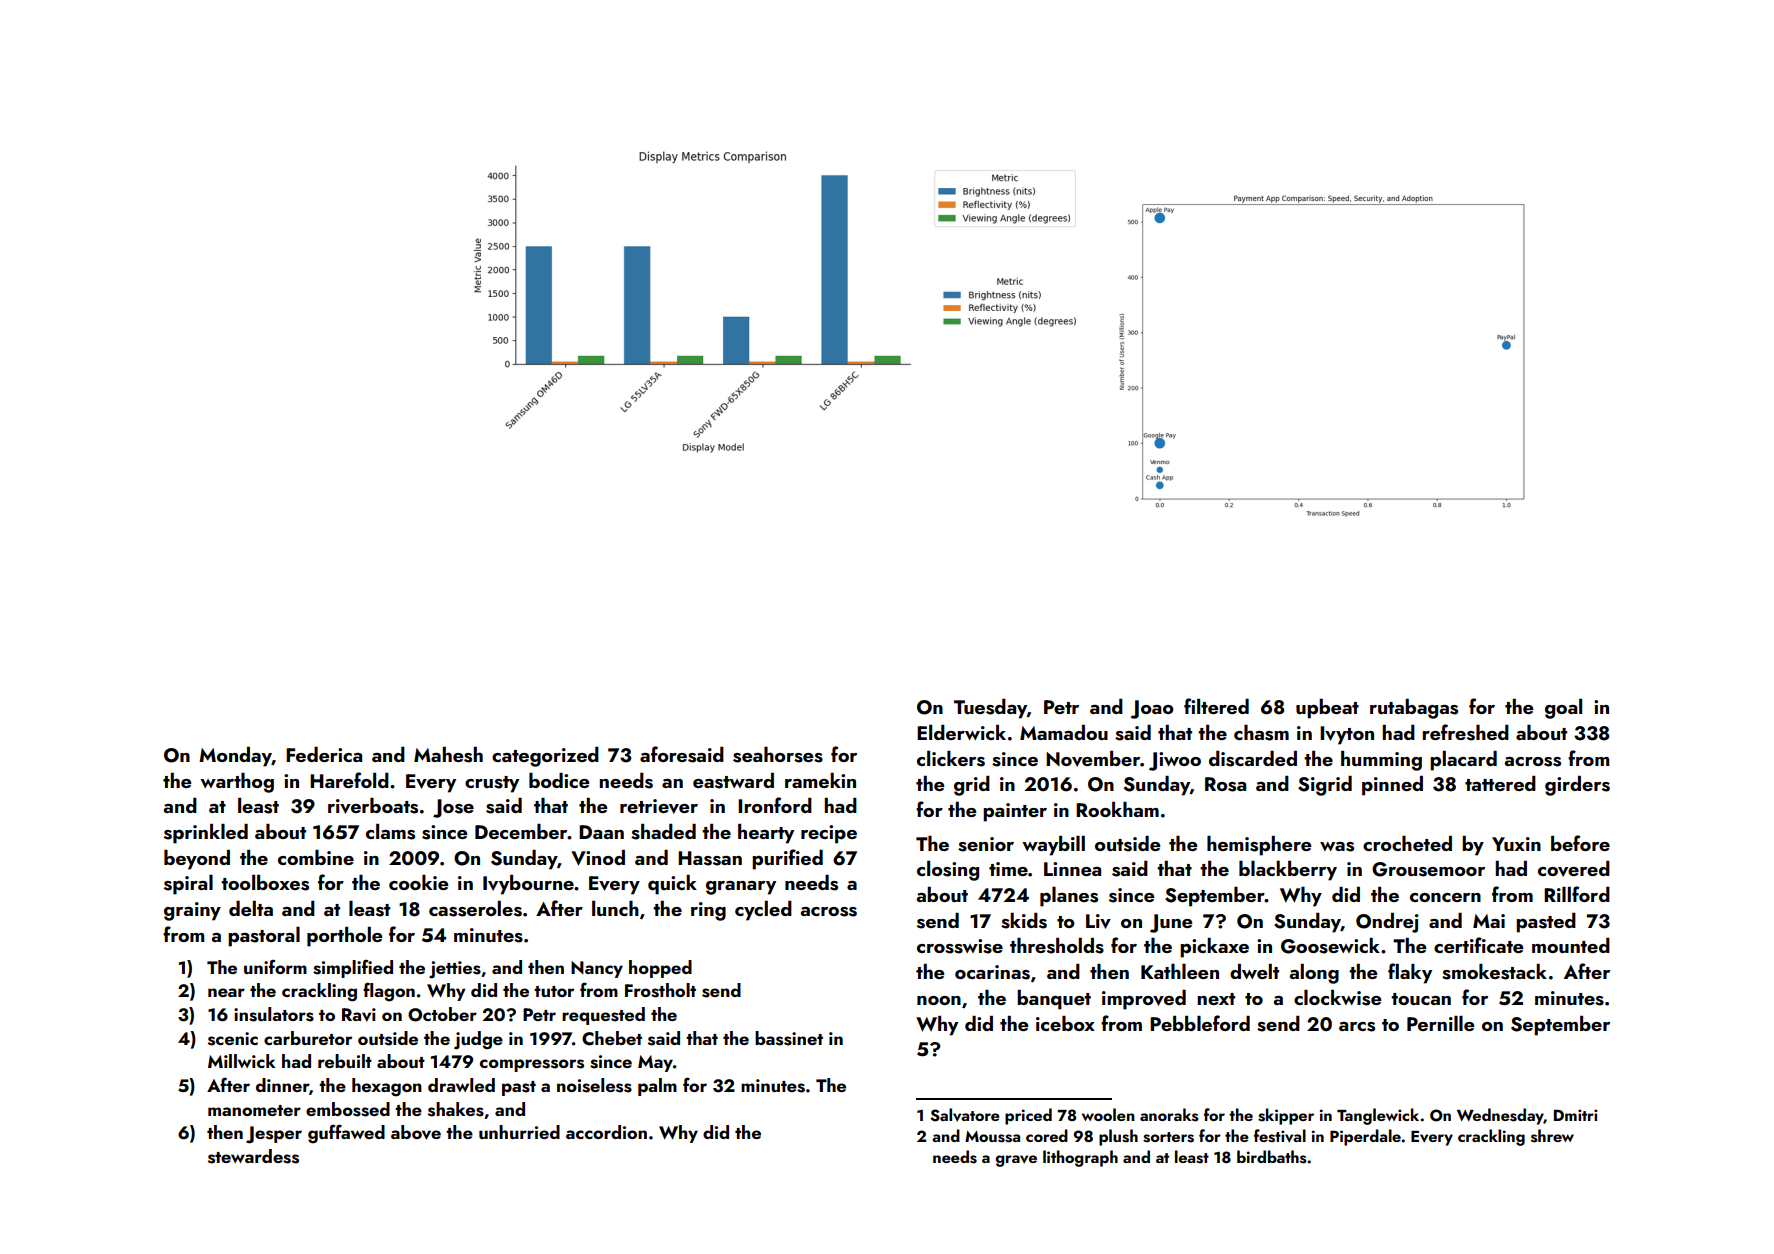 Image resolution: width=1774 pixels, height=1254 pixels. What do you see at coordinates (324, 754) in the screenshot?
I see `Federica` at bounding box center [324, 754].
